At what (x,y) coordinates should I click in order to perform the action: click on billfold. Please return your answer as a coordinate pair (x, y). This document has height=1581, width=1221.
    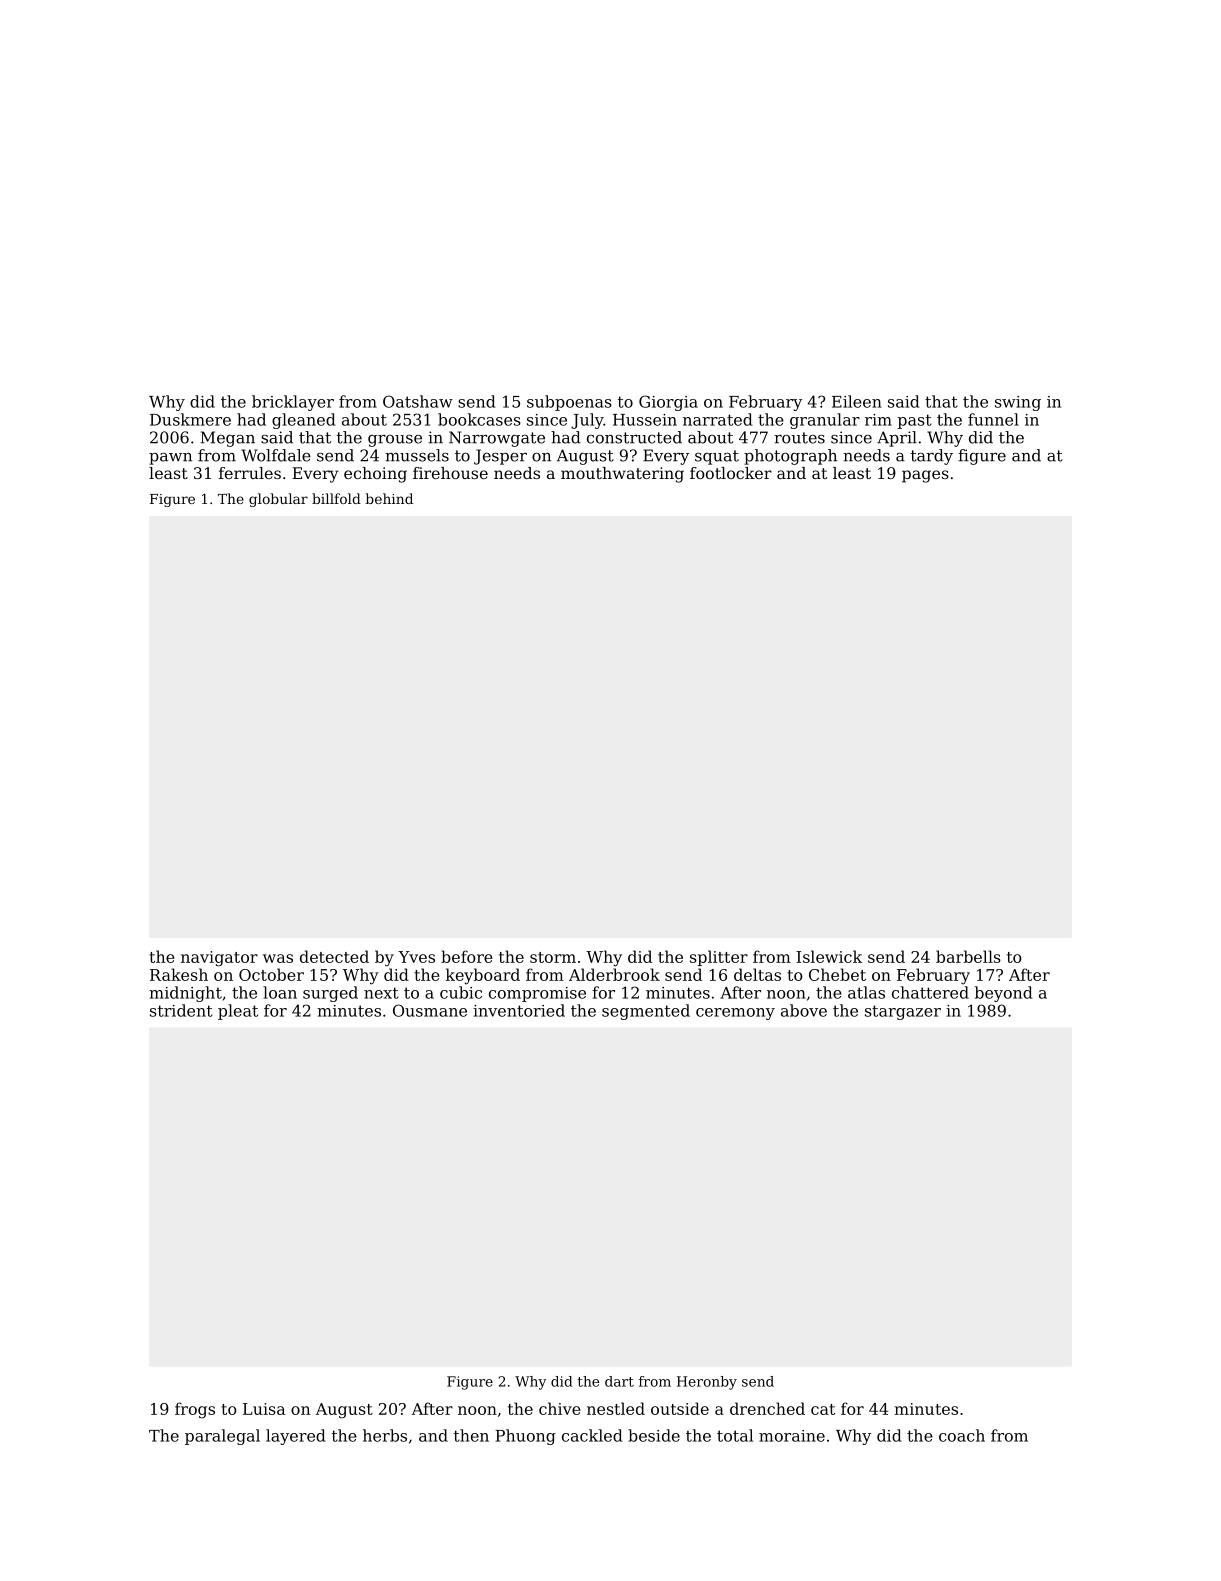
    Looking at the image, I should click on (336, 498).
